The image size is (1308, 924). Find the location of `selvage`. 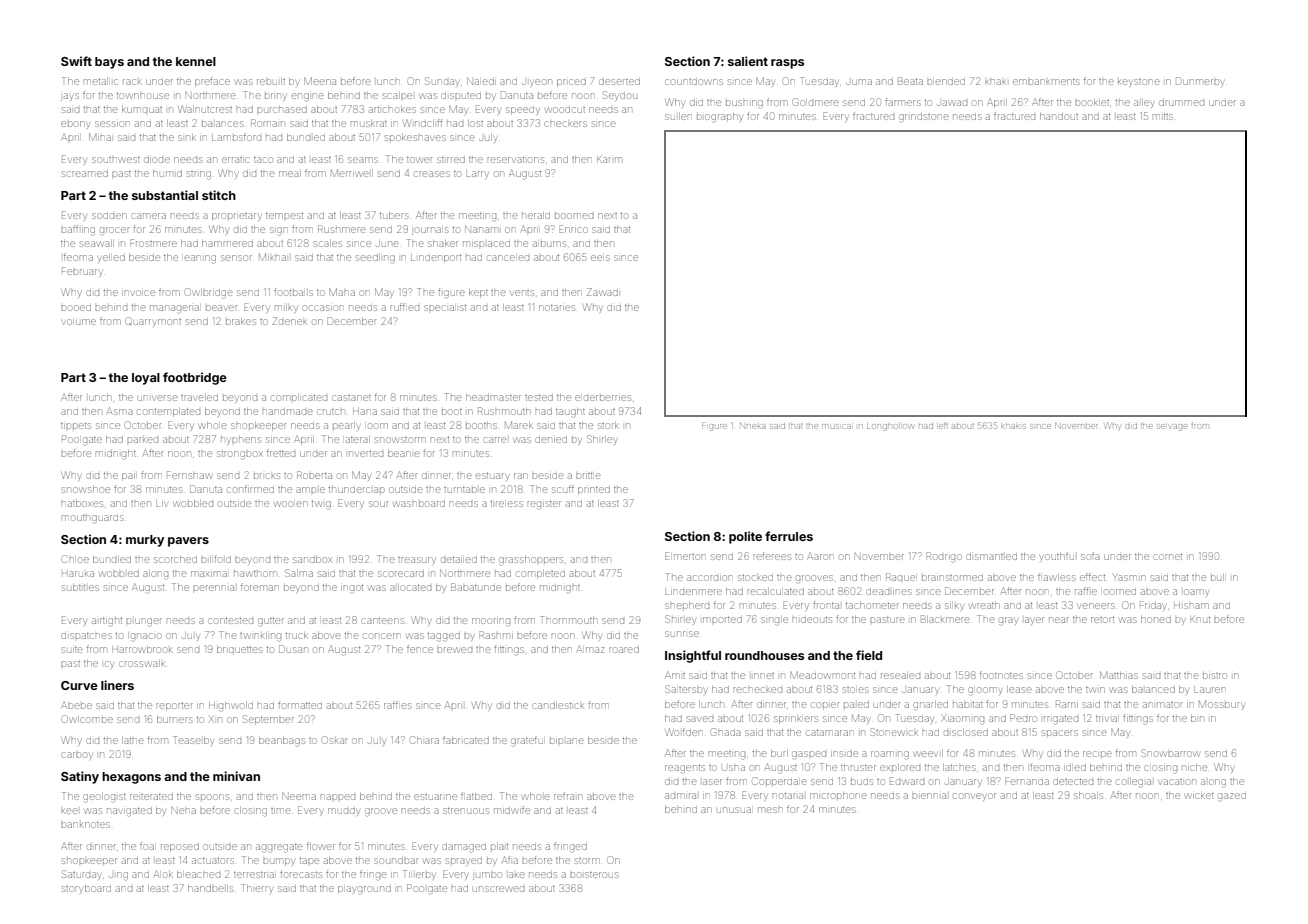

selvage is located at coordinates (1172, 427).
